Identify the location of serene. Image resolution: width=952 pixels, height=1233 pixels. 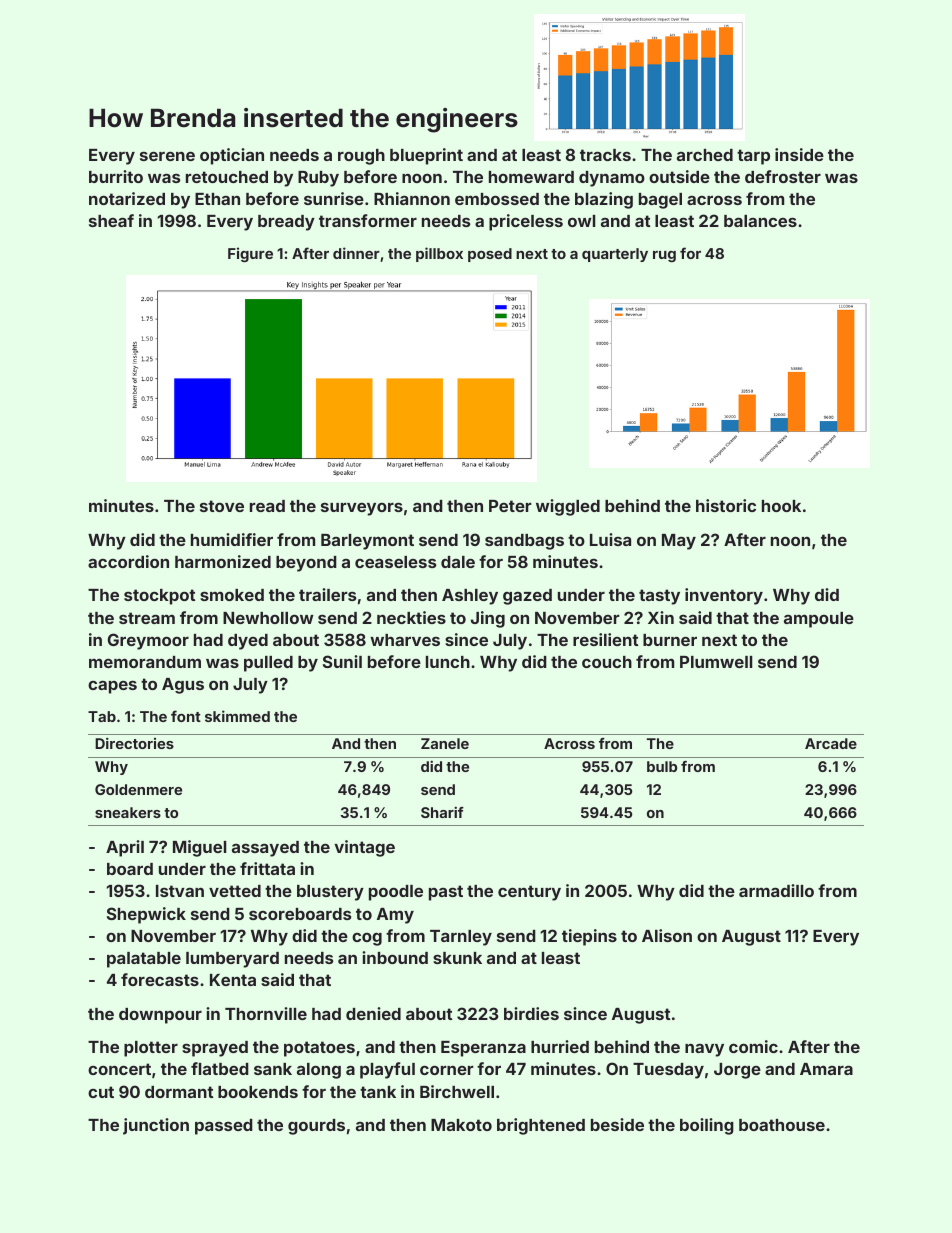
(167, 156).
